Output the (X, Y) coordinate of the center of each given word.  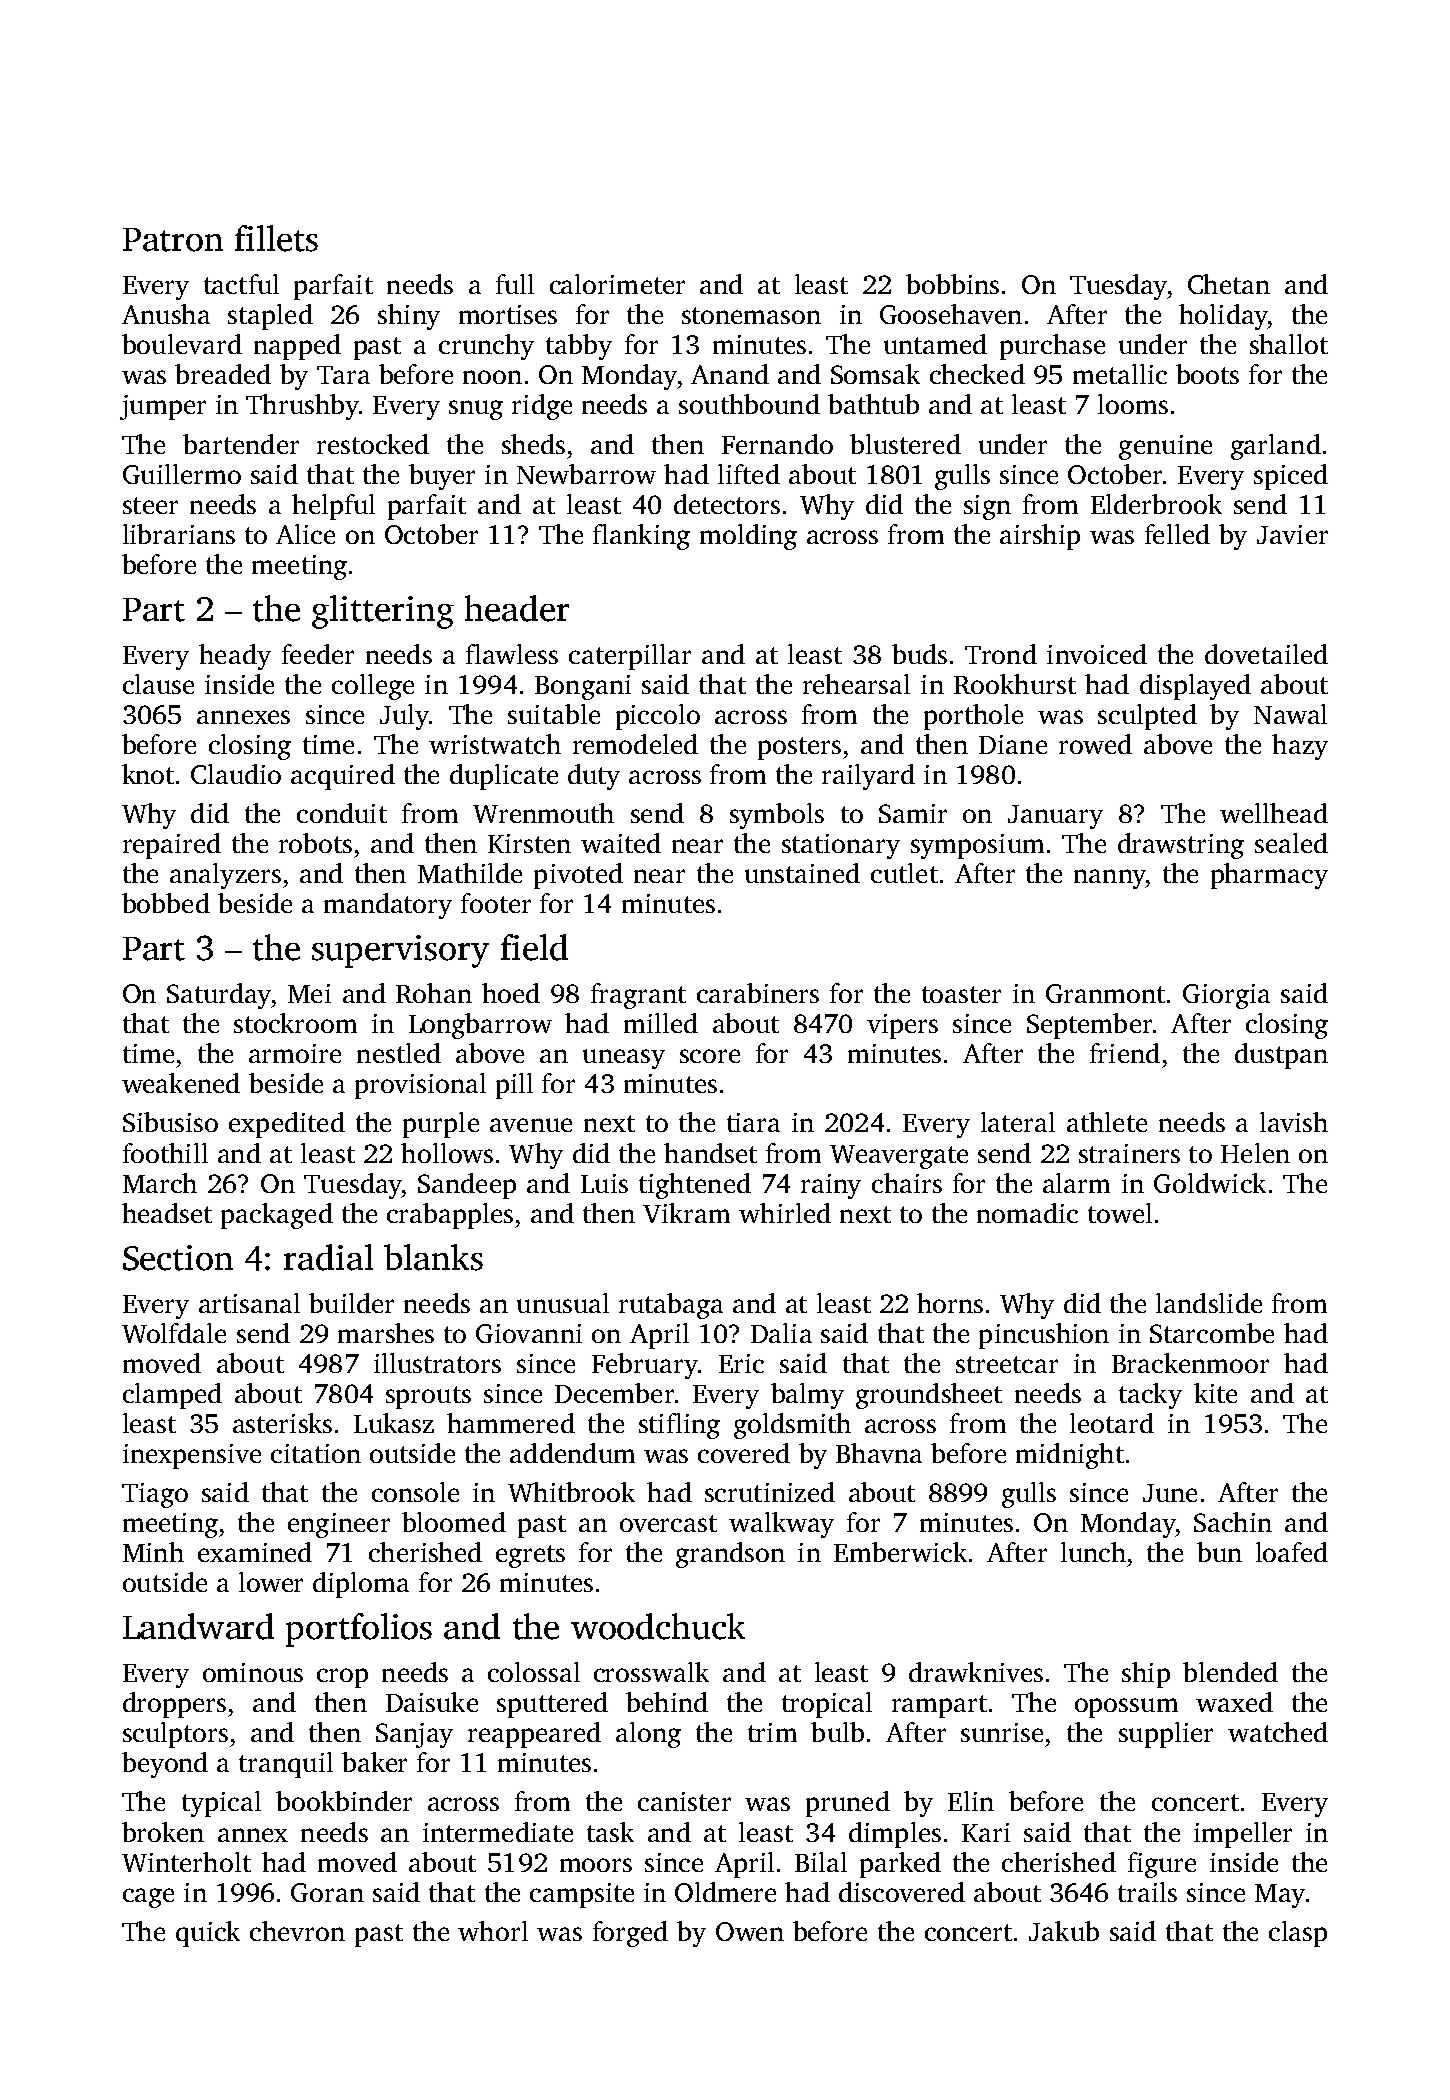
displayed (1195, 687)
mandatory (388, 906)
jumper (163, 407)
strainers (1129, 1153)
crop (342, 1678)
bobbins (952, 284)
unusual (563, 1303)
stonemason (751, 315)
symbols (777, 816)
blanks (433, 1257)
